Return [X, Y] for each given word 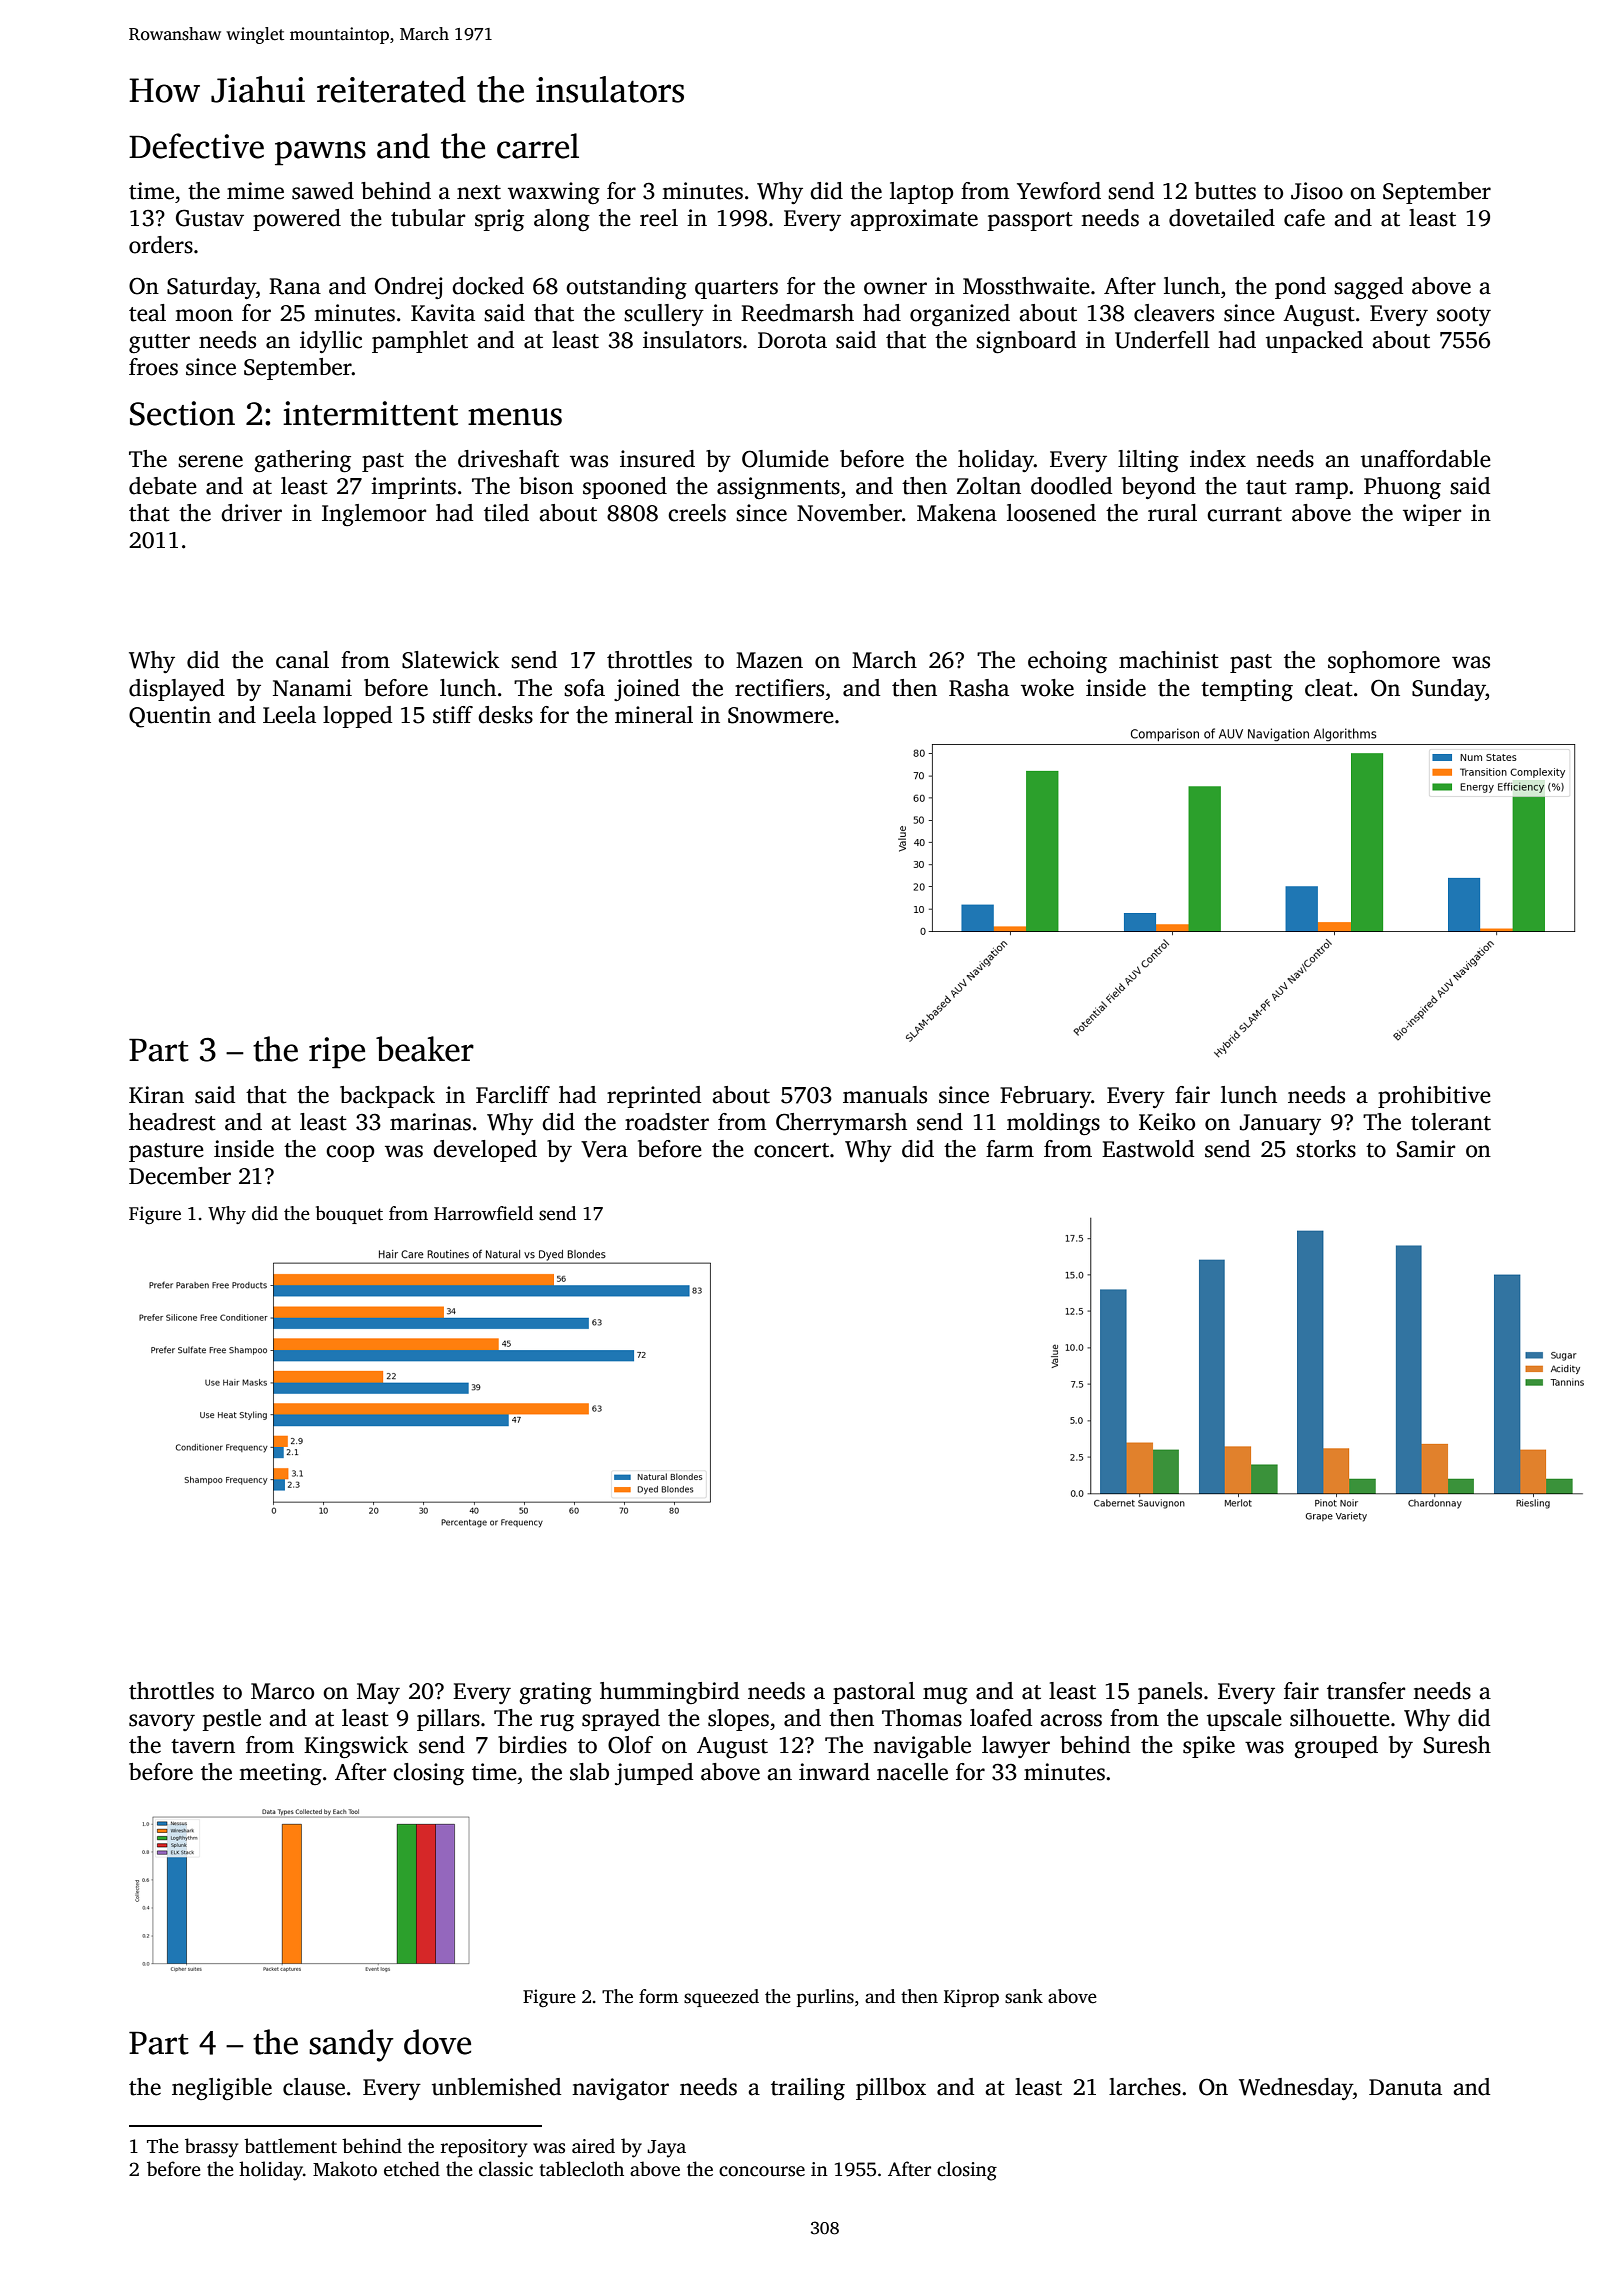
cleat [1329, 688]
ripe [337, 1053]
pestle [232, 1720]
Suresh [1457, 1745]
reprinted [654, 1097]
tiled [506, 513]
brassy [211, 2148]
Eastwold [1148, 1149]
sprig [499, 220]
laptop [921, 193]
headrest [172, 1122]
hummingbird [669, 1693]
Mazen [769, 660]
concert [791, 1150]
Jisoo [1317, 191]
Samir [1426, 1149]
